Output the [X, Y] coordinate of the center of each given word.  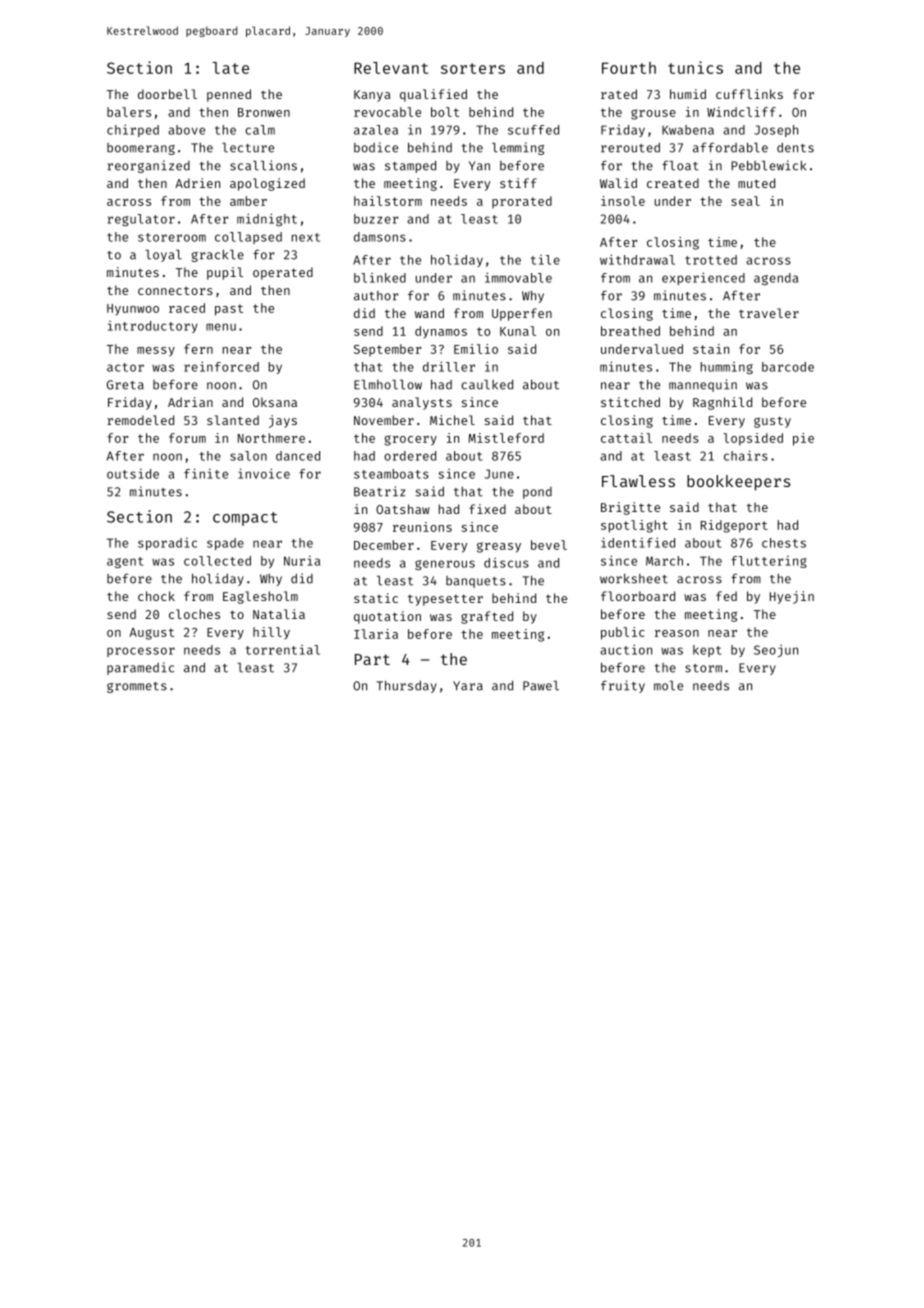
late [230, 68]
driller [449, 366]
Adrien [197, 183]
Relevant [391, 68]
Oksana [275, 402]
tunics [695, 67]
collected [217, 561]
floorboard [638, 596]
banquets [476, 582]
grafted [487, 617]
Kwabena [688, 130]
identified [638, 542]
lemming [518, 148]
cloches [194, 614]
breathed [630, 331]
